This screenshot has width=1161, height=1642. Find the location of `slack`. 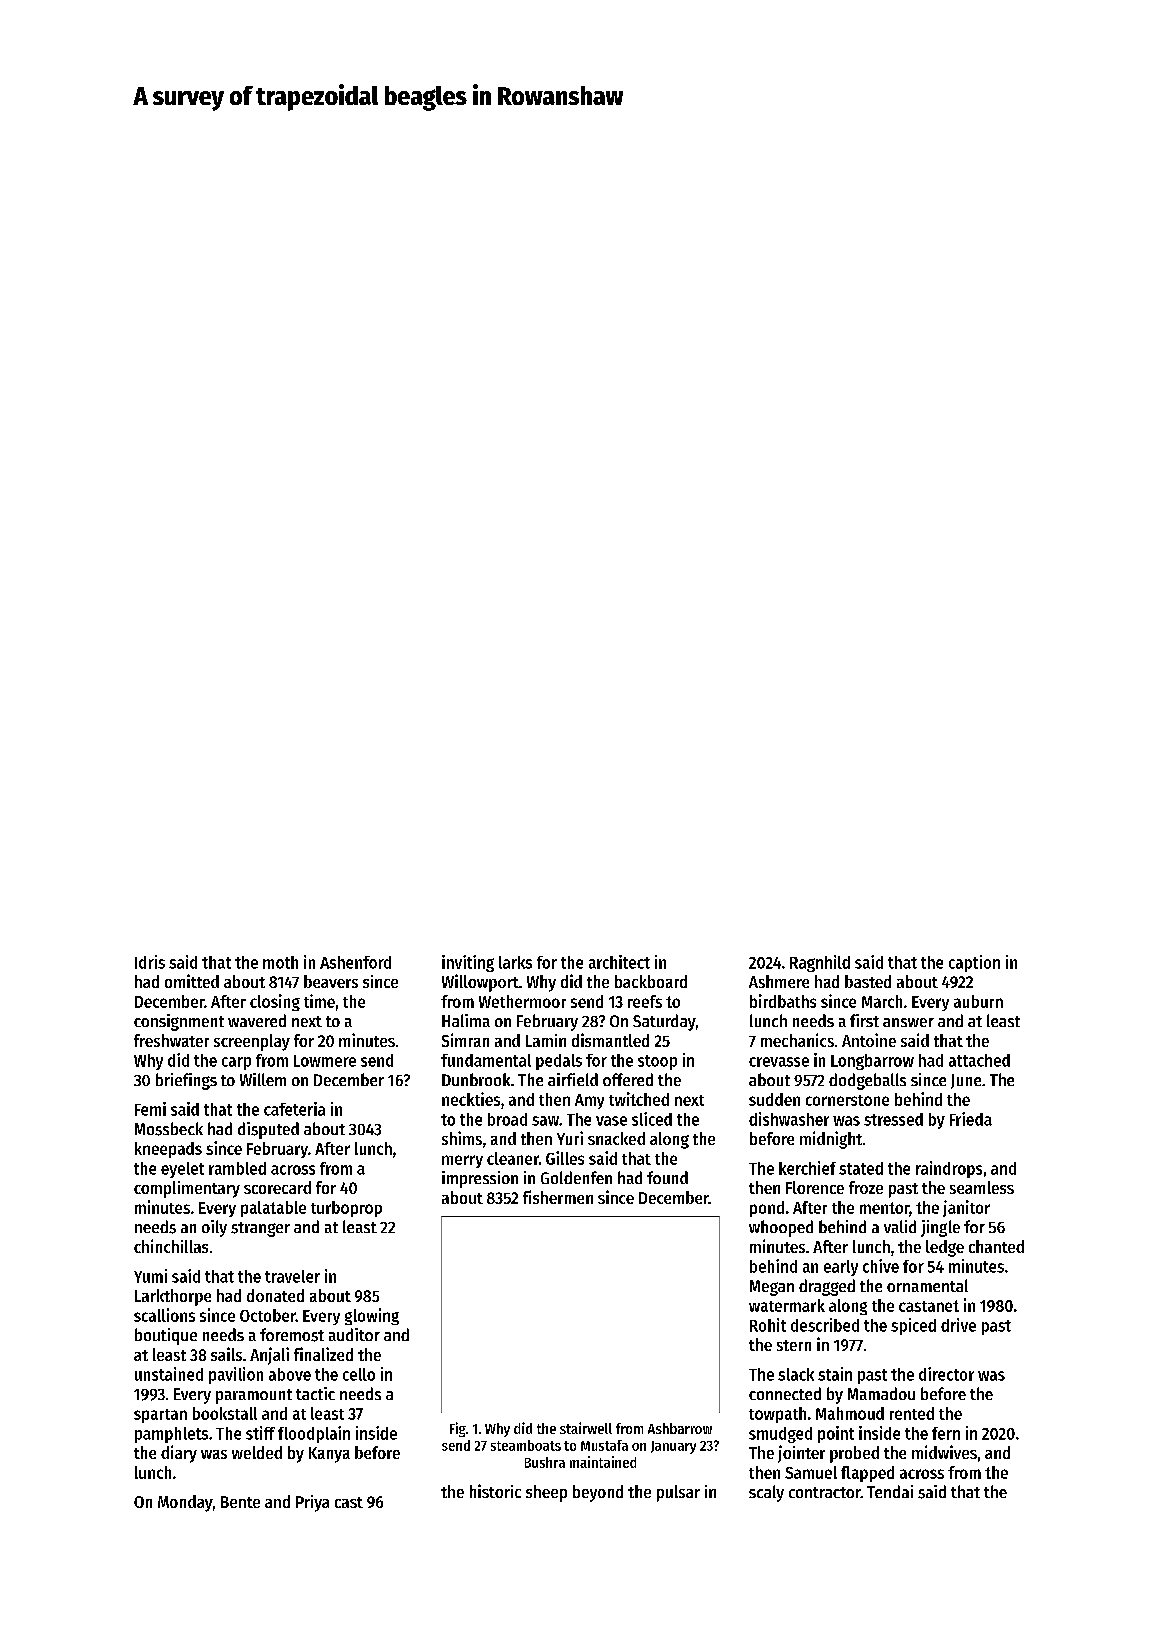

slack is located at coordinates (796, 1374).
